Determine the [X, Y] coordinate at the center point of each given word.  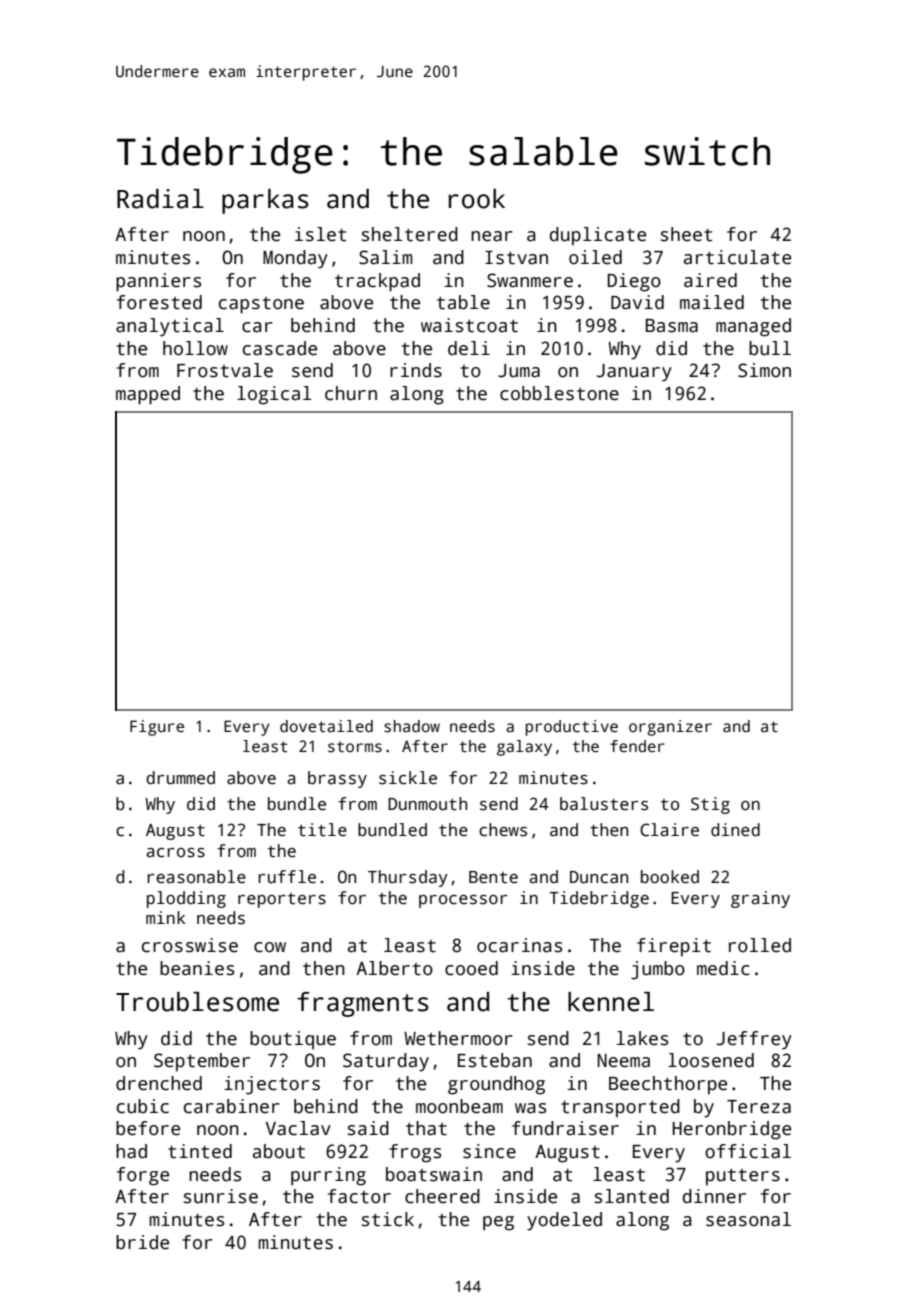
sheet [686, 234]
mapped [148, 395]
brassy [337, 779]
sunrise [221, 1196]
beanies [197, 968]
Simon [764, 370]
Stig [710, 805]
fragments [363, 1004]
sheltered [410, 234]
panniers [158, 282]
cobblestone [559, 393]
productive [572, 728]
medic [723, 968]
